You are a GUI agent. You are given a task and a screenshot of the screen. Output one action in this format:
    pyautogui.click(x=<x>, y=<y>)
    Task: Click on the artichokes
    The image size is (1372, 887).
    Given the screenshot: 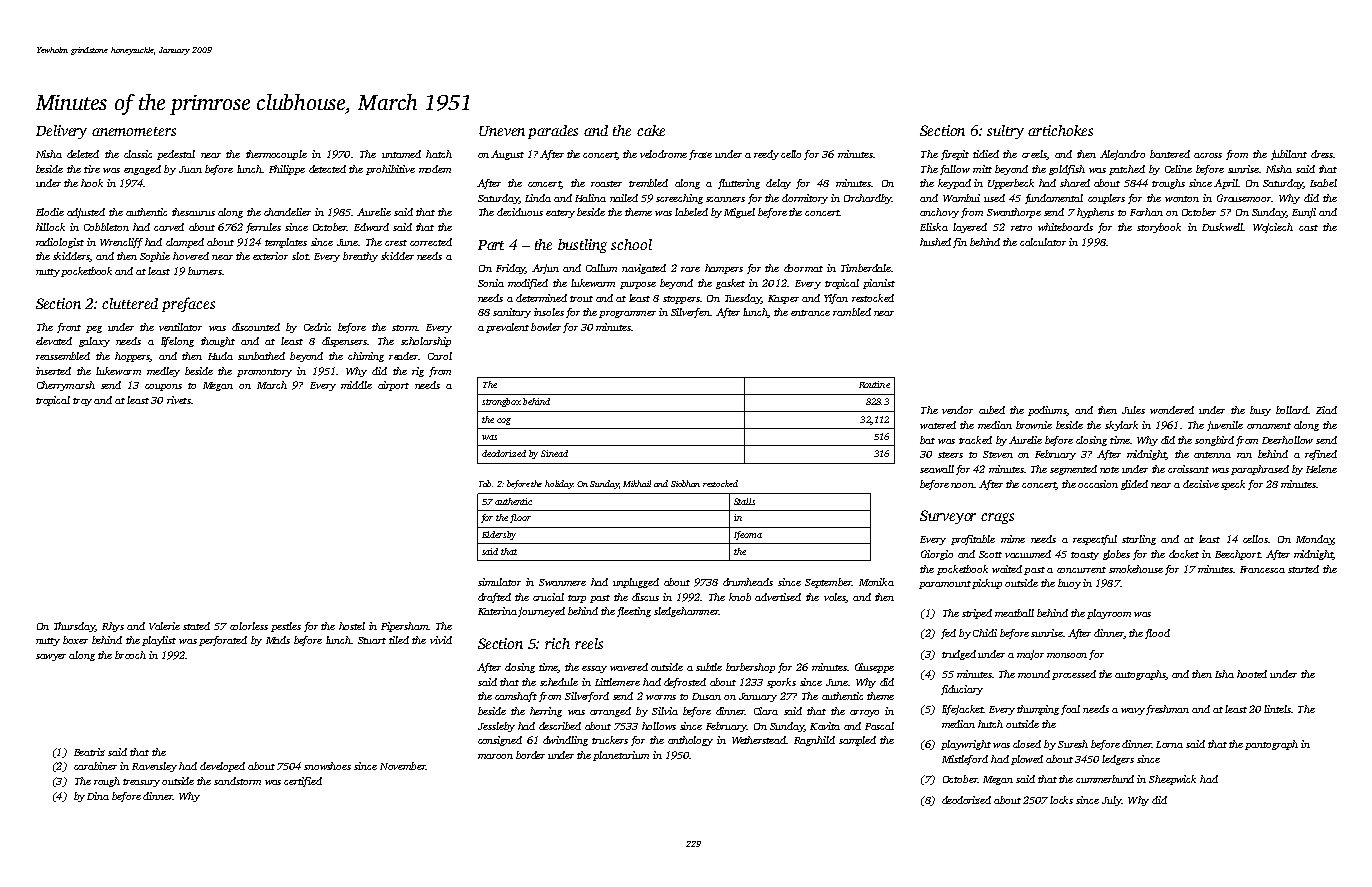 What is the action you would take?
    pyautogui.click(x=1060, y=130)
